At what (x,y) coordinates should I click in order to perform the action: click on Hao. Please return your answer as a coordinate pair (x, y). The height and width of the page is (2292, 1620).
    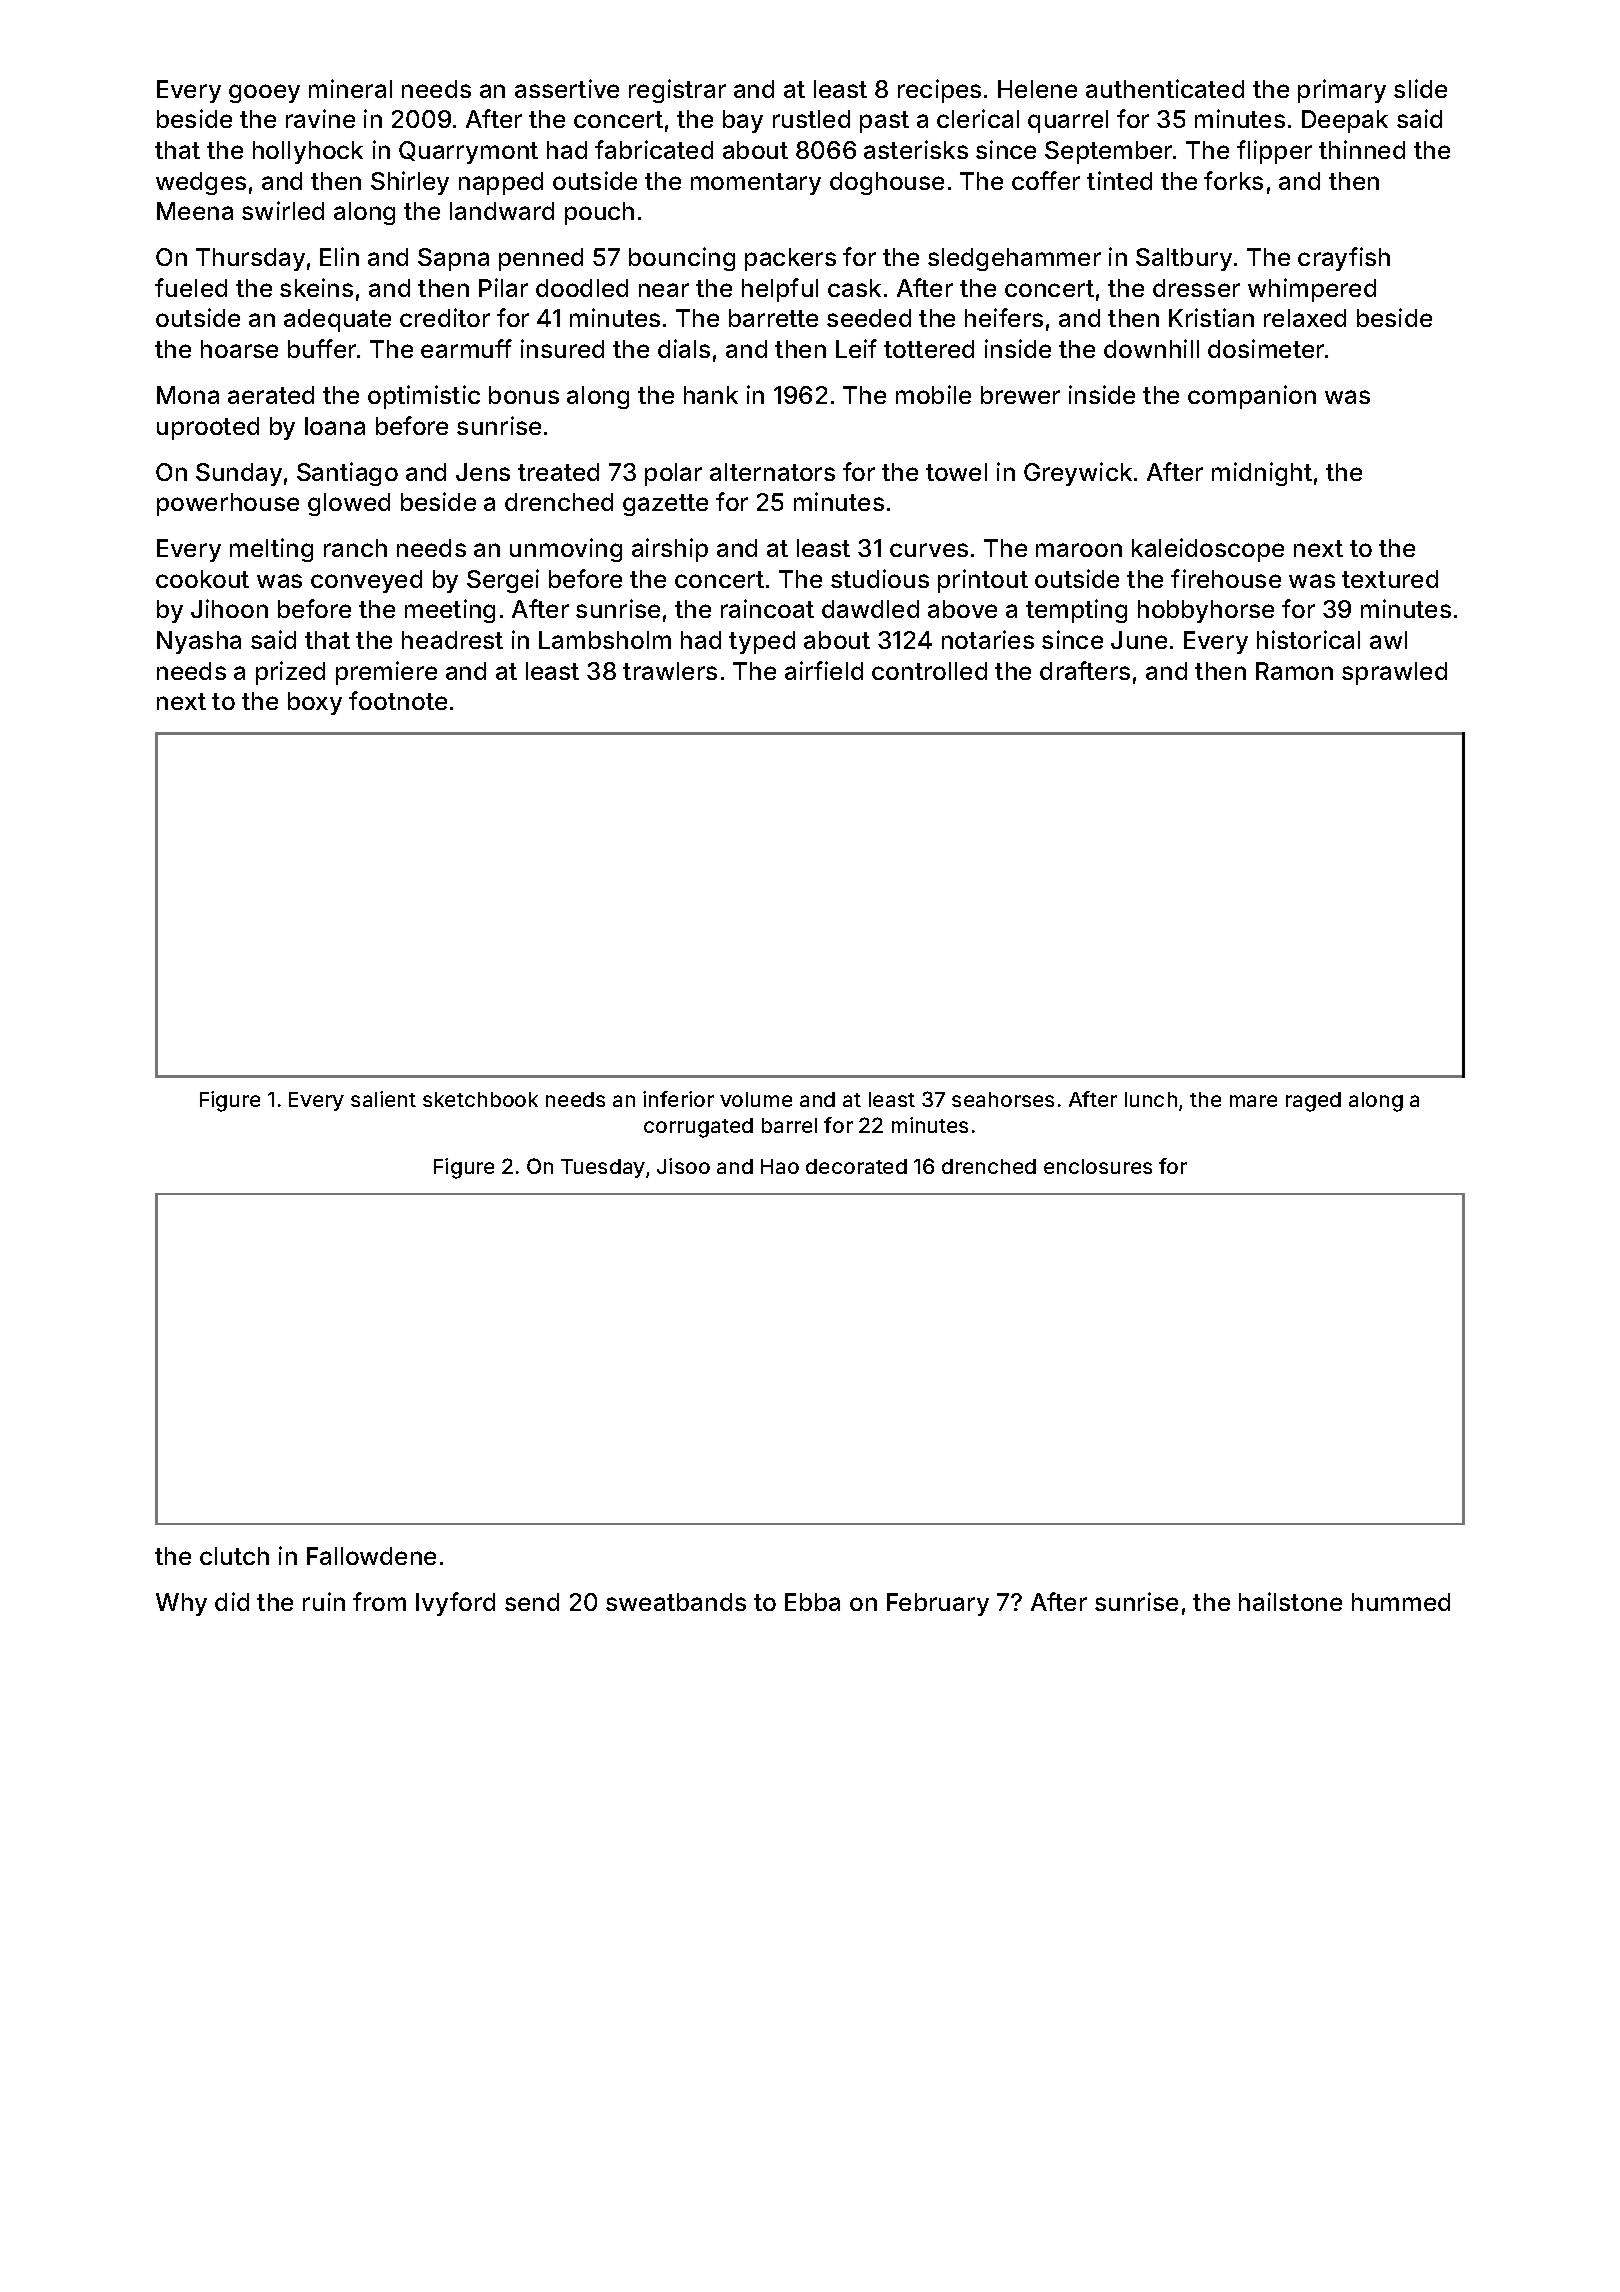
    Looking at the image, I should click on (780, 1166).
